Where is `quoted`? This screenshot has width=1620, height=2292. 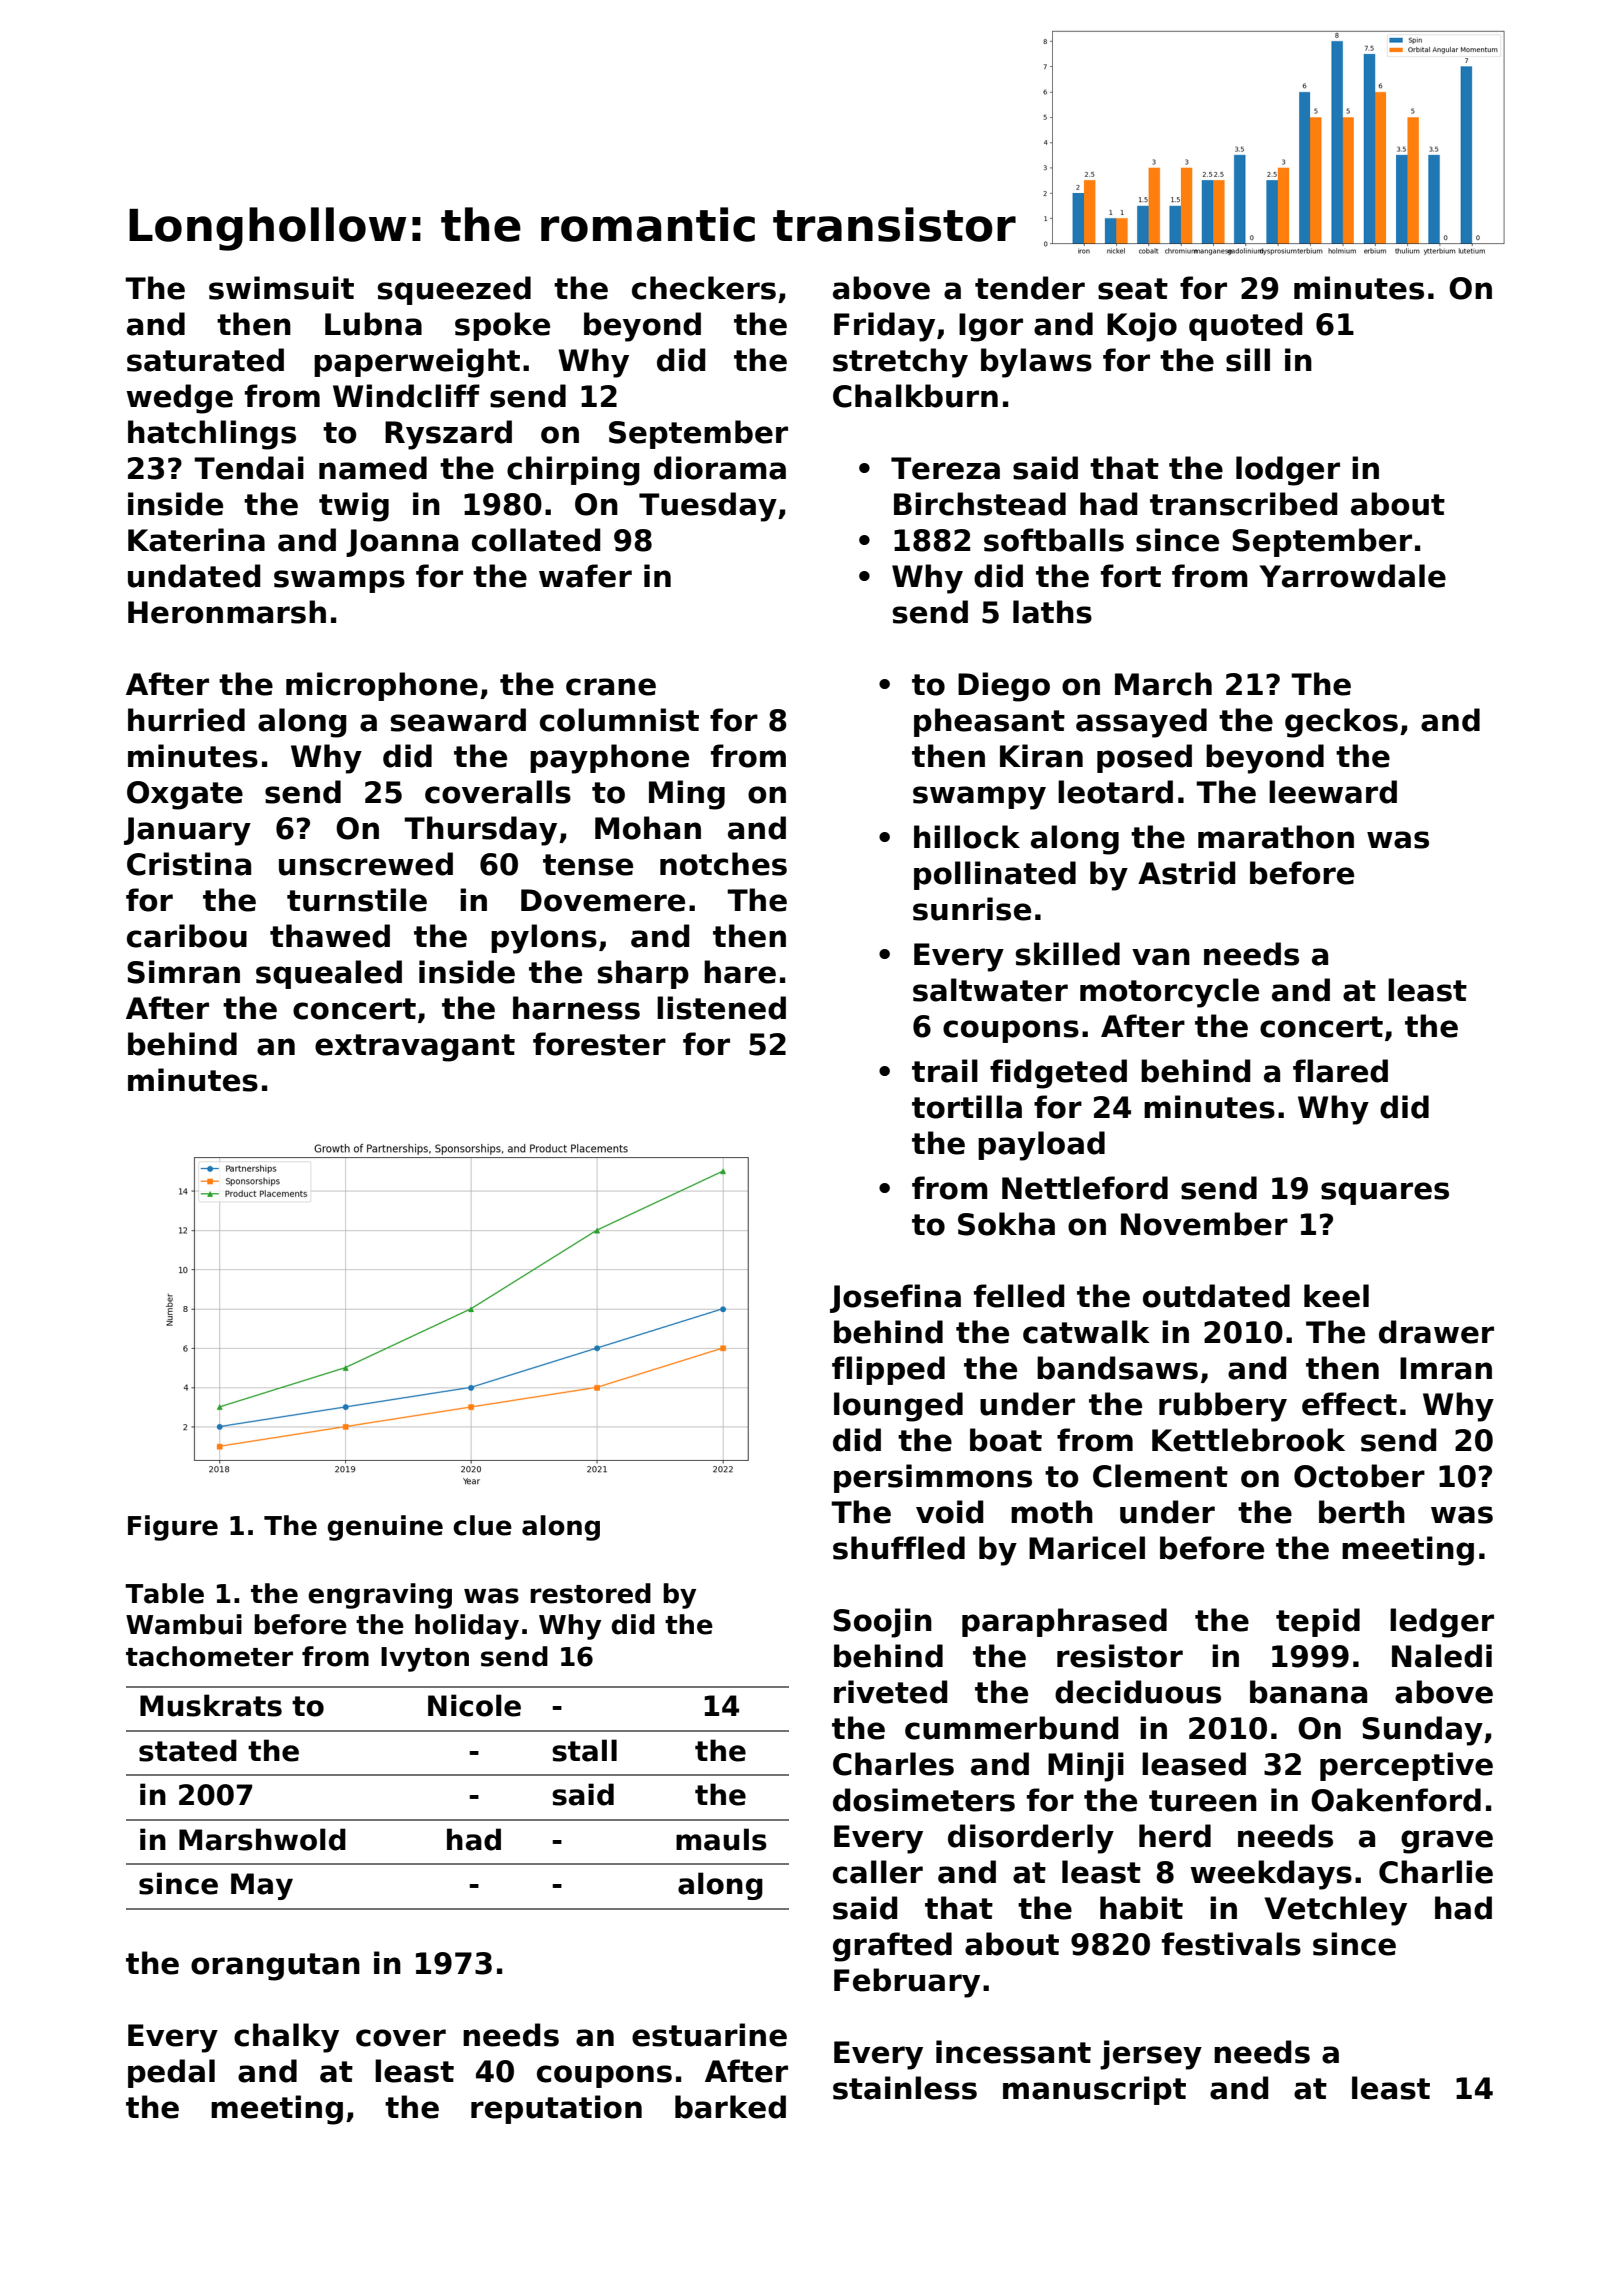 quoted is located at coordinates (1246, 326).
